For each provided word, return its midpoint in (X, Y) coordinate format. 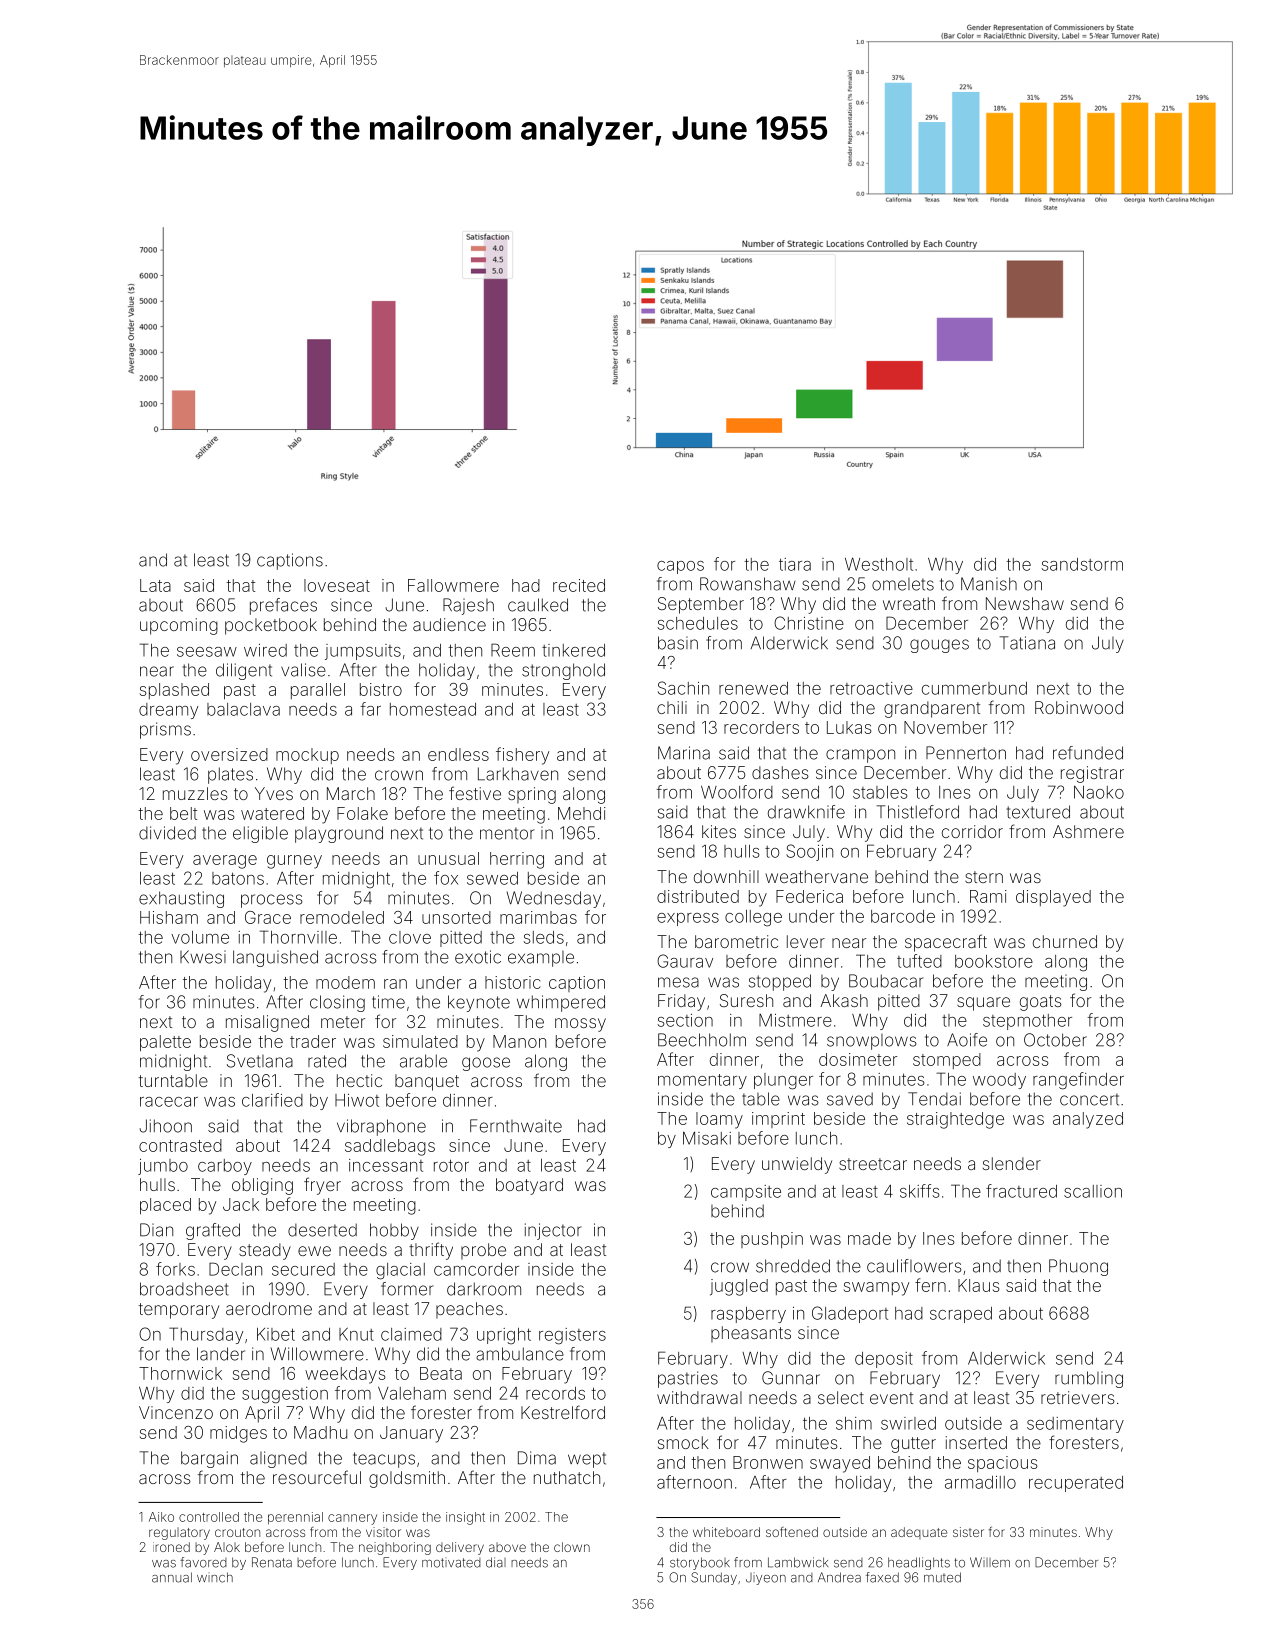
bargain (209, 1459)
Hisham (169, 917)
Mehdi (582, 813)
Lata (155, 585)
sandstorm (1082, 564)
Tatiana (1027, 643)
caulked (538, 605)
